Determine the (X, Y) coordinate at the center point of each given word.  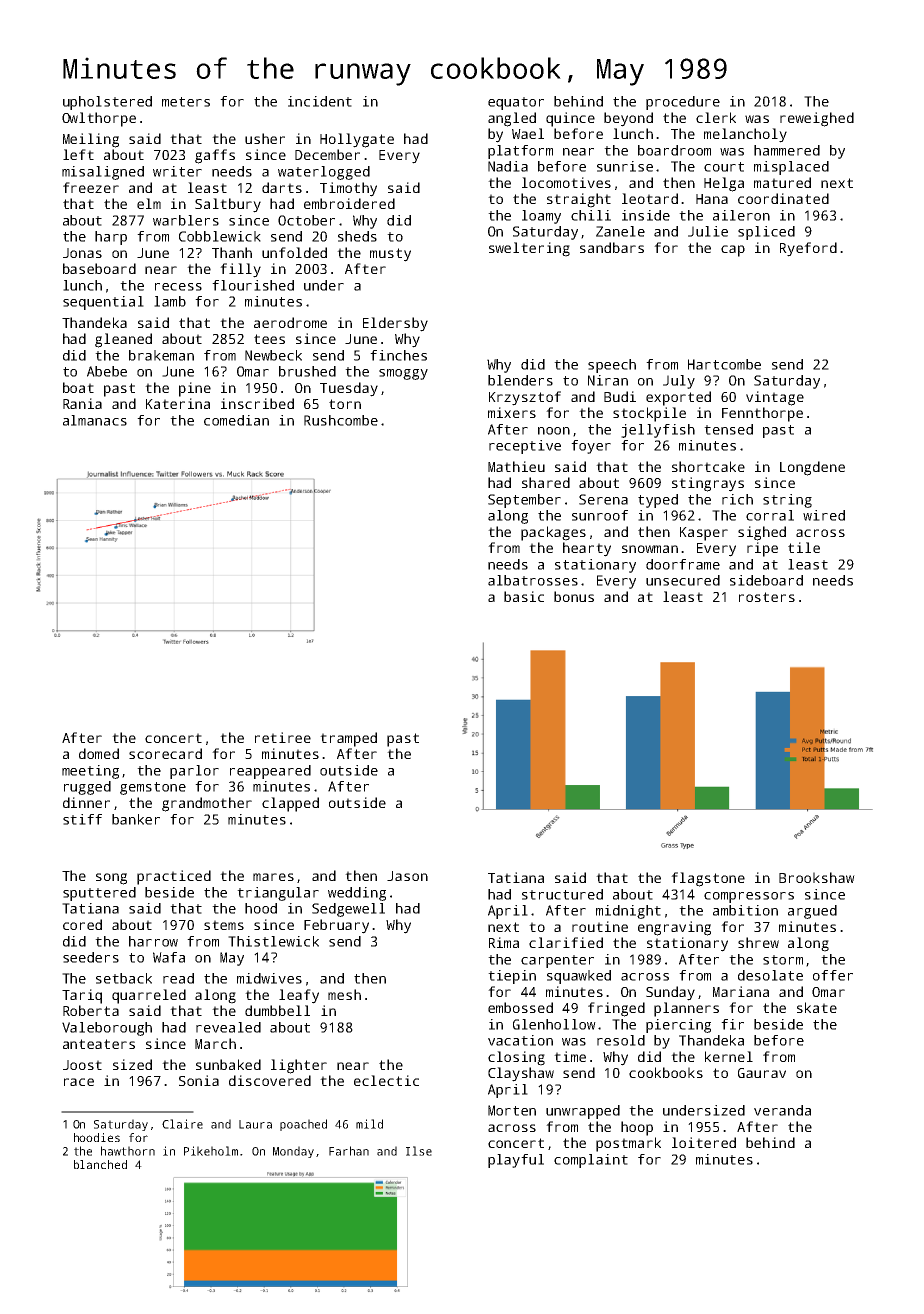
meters (186, 102)
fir (732, 1024)
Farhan (349, 1151)
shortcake (708, 466)
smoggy (403, 374)
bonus (574, 596)
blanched (100, 1164)
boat (78, 387)
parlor (194, 772)
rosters (767, 597)
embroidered (349, 203)
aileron (741, 215)
